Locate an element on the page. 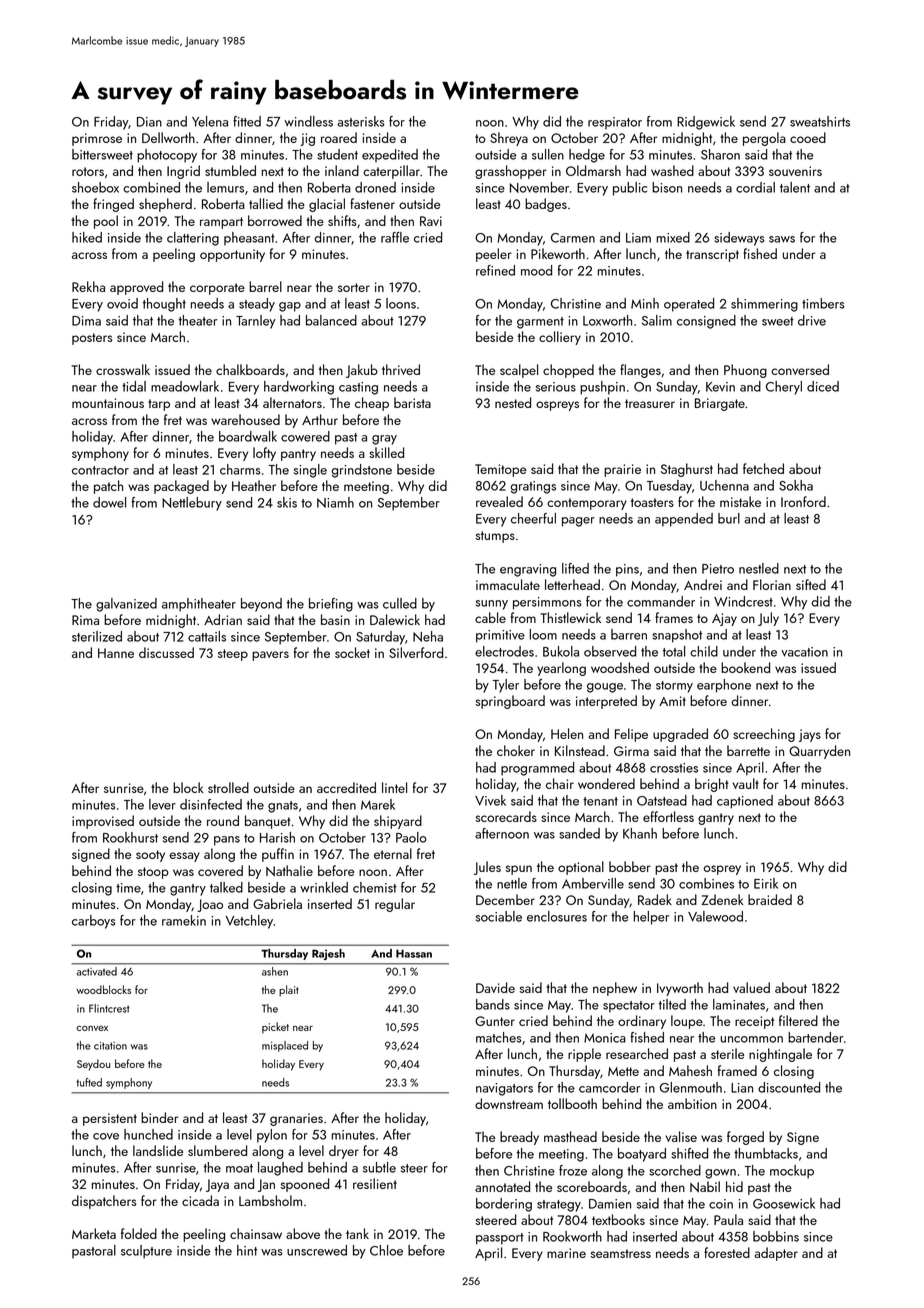  sorter is located at coordinates (354, 287).
